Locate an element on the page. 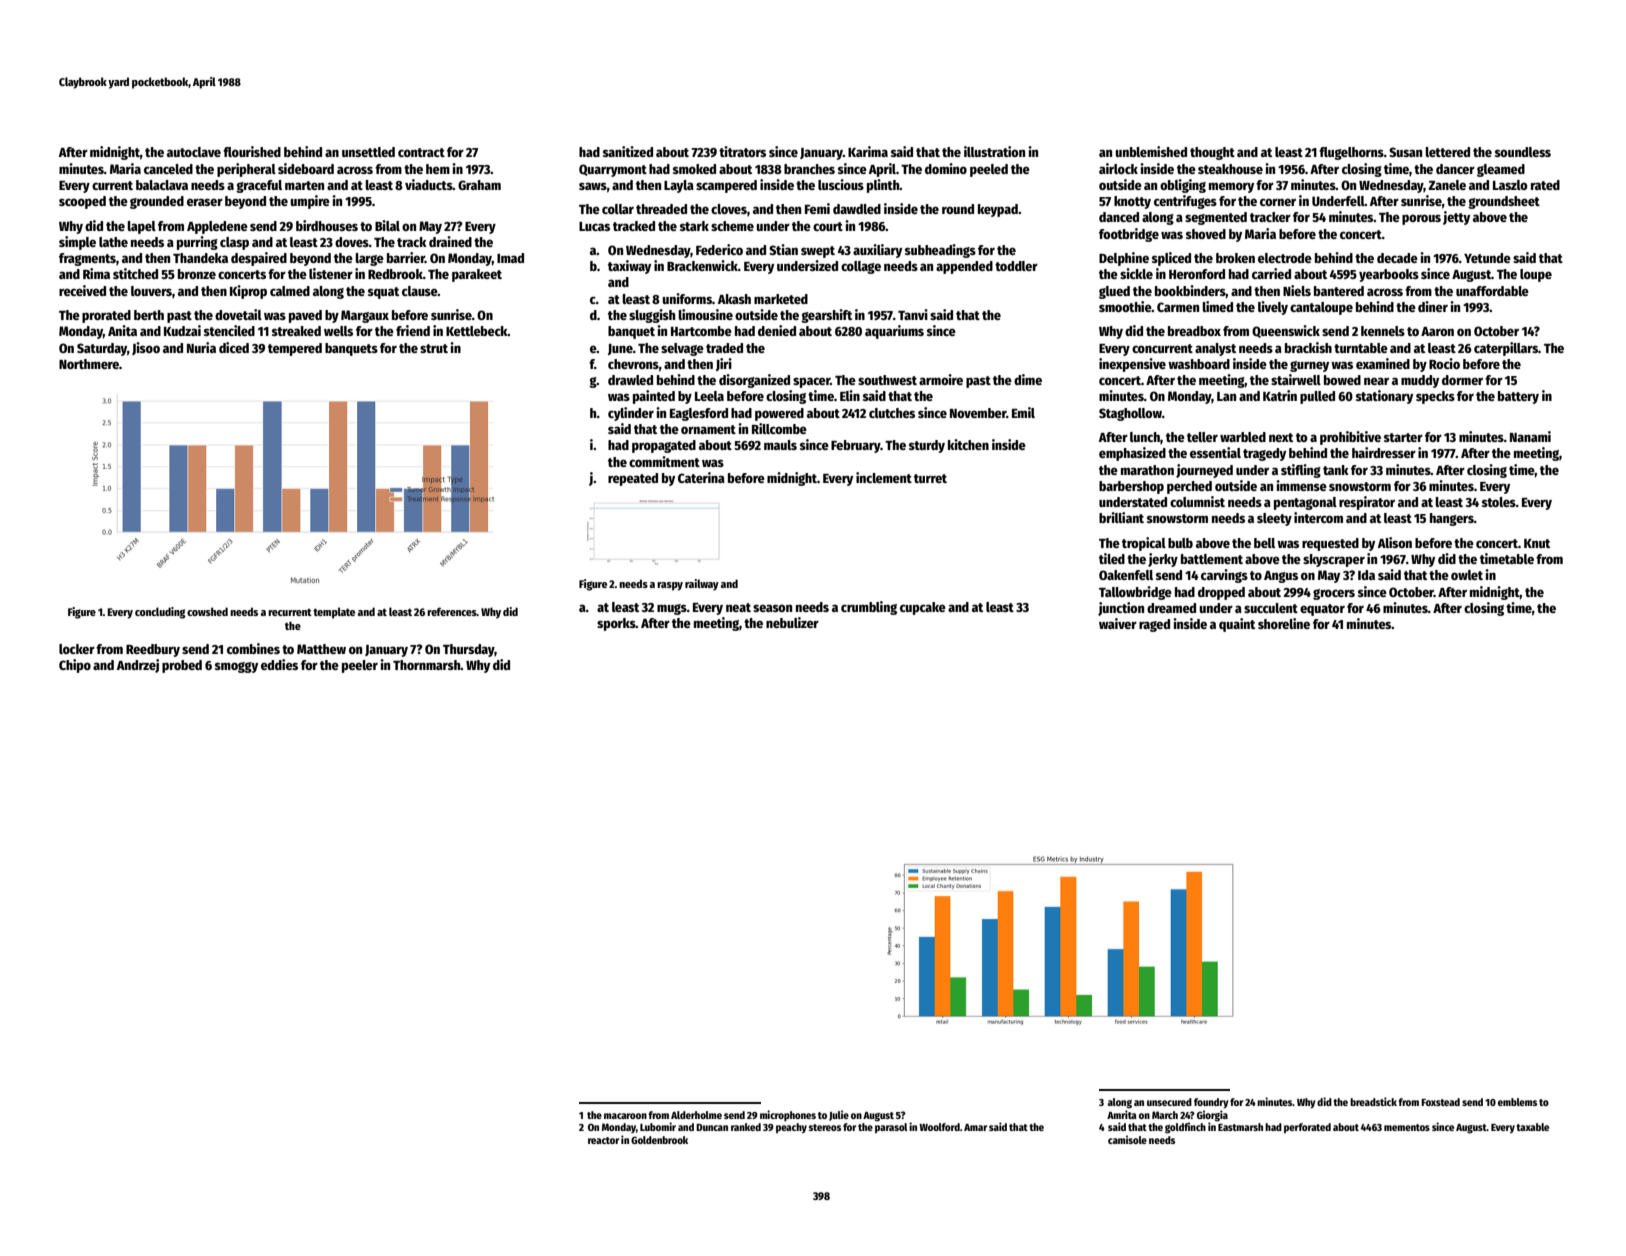 The height and width of the page is (1256, 1626). mementos is located at coordinates (1407, 1127).
